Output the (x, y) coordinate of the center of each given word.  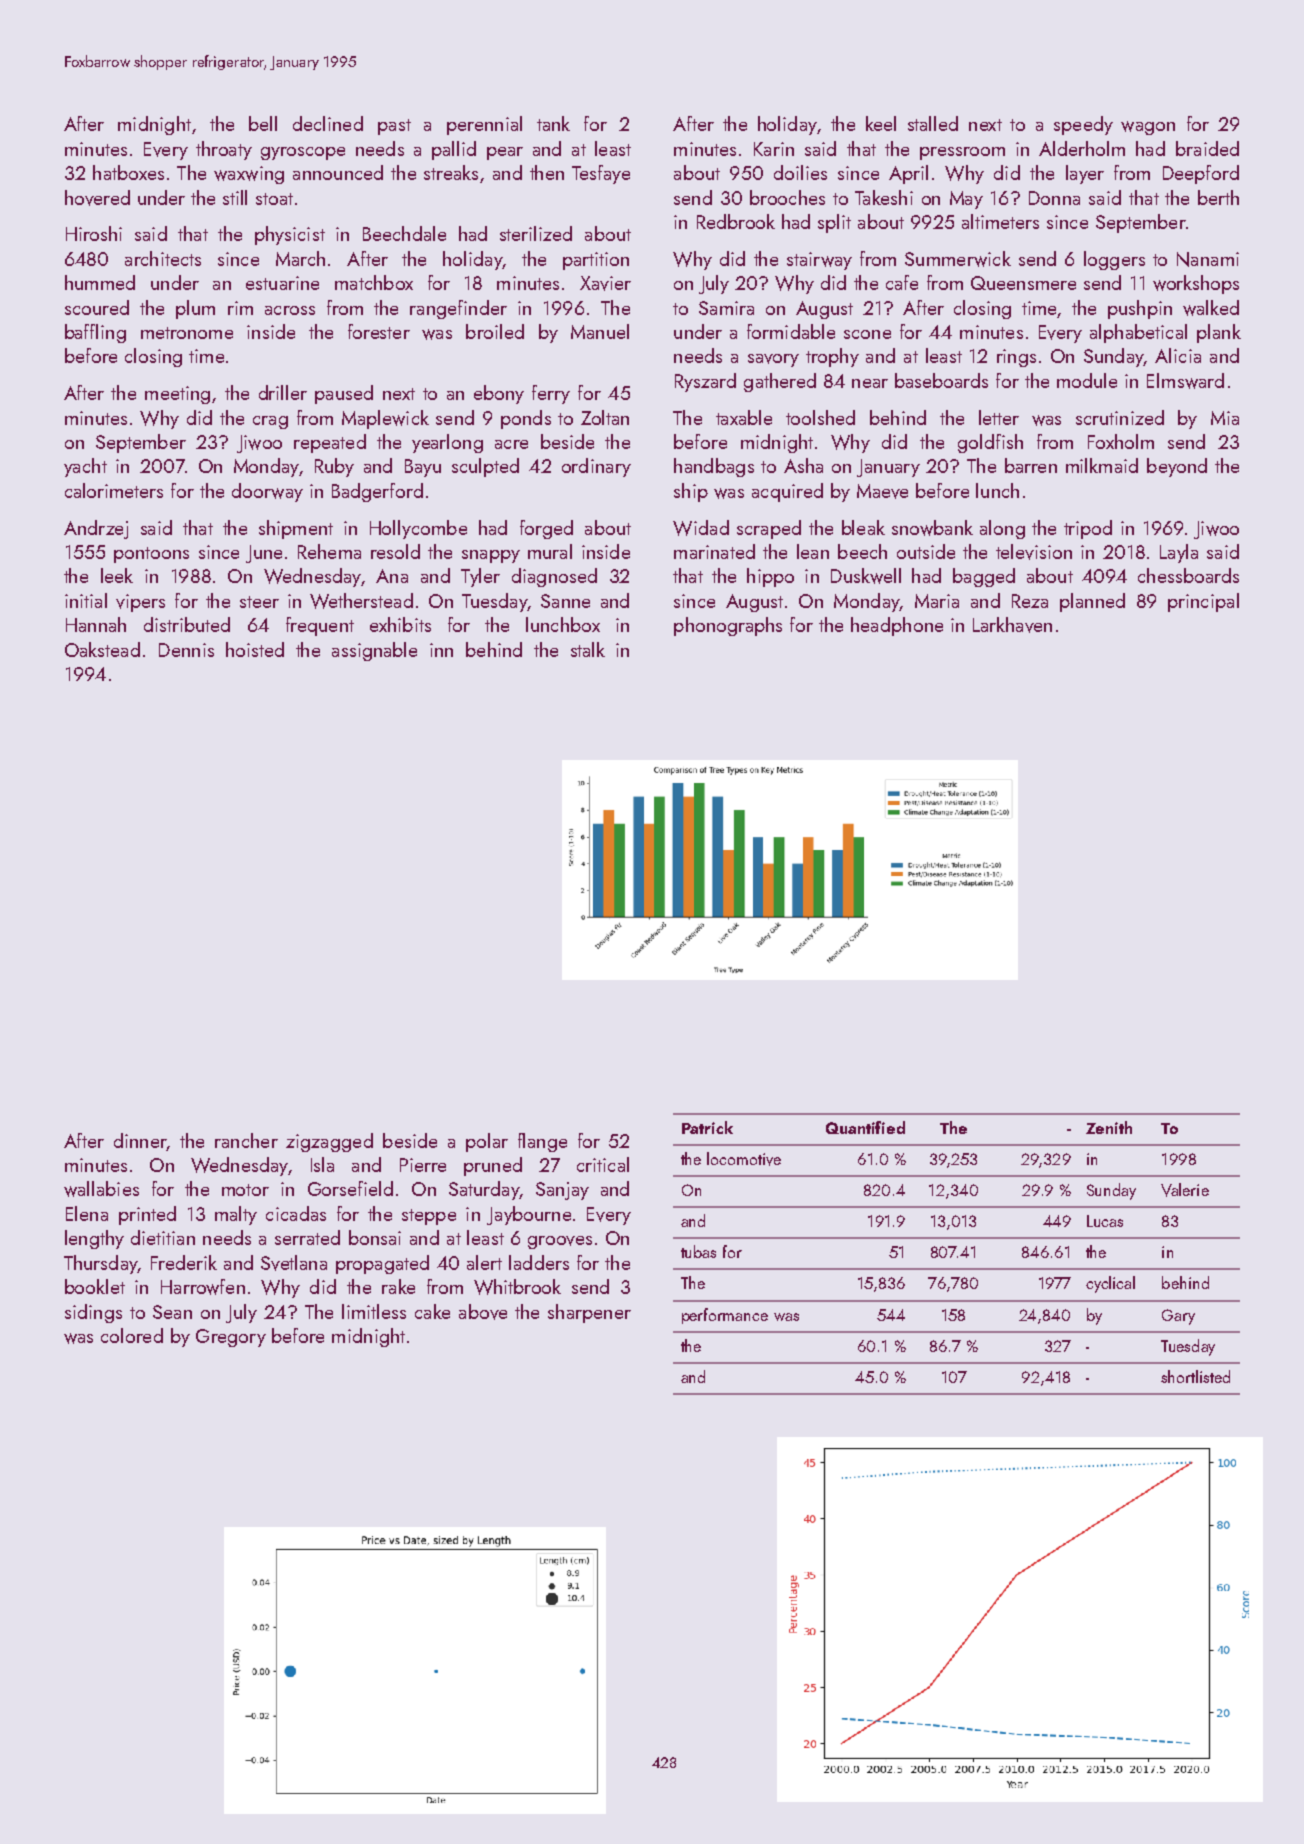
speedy (1083, 125)
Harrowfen (203, 1287)
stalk (588, 649)
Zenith (1109, 1127)
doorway (267, 492)
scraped (769, 529)
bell (263, 123)
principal (1203, 602)
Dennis (186, 650)
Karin (774, 149)
